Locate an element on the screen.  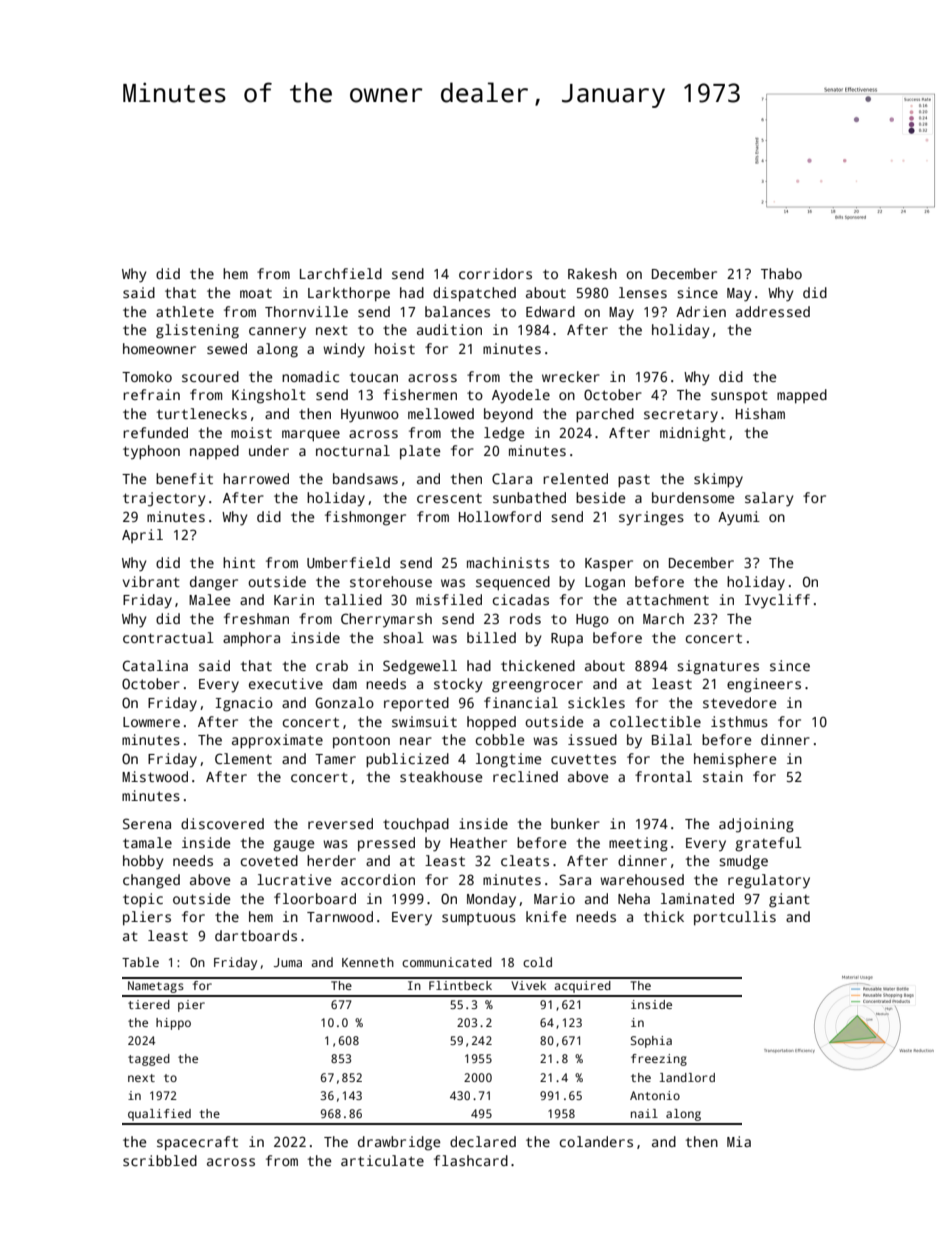
Thabo is located at coordinates (781, 273).
